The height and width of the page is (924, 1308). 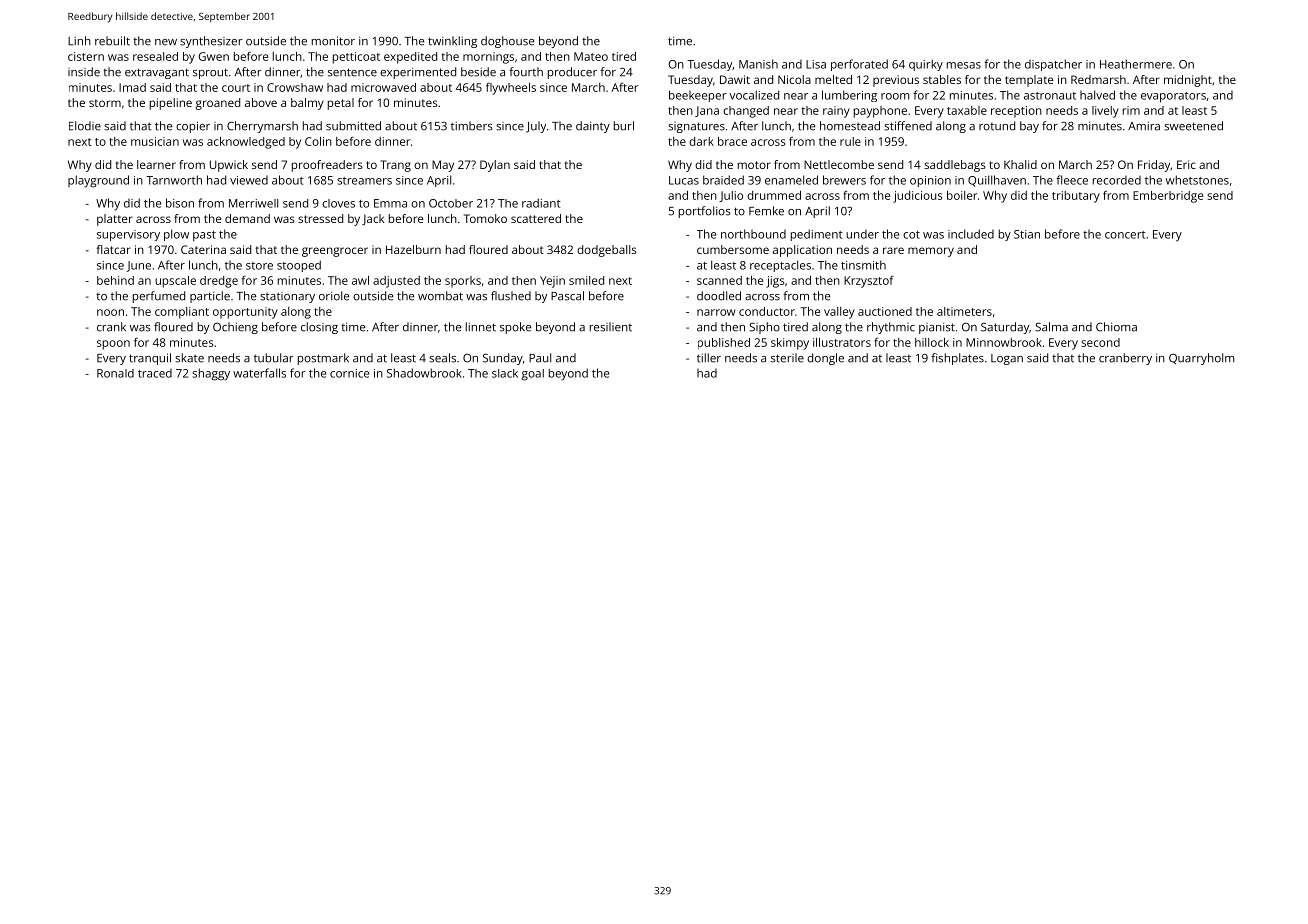 What do you see at coordinates (719, 296) in the page?
I see `doodled` at bounding box center [719, 296].
